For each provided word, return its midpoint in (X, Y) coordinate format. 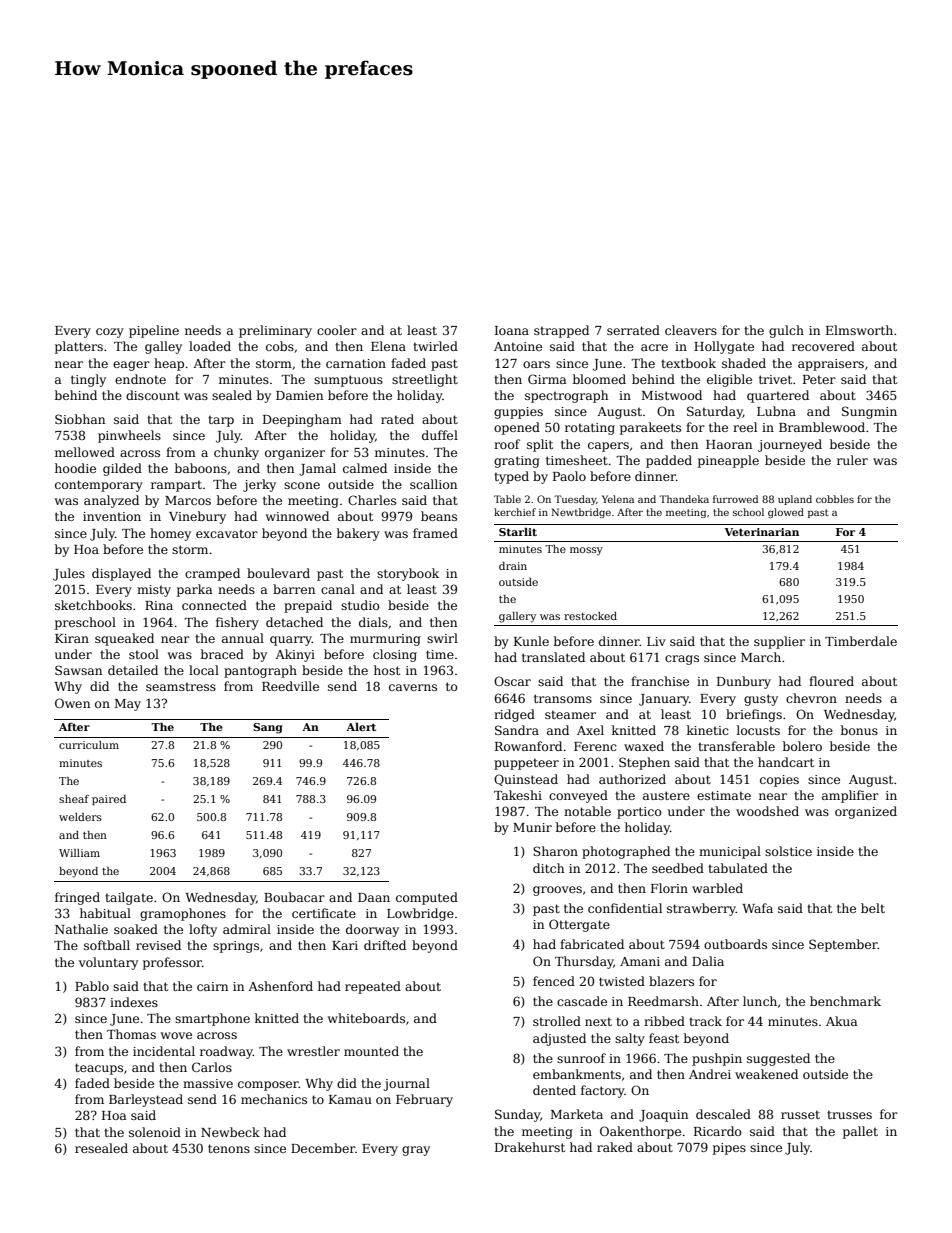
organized (866, 812)
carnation (356, 363)
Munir (532, 827)
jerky (259, 485)
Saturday (715, 412)
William (79, 853)
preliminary (275, 331)
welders (80, 817)
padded (669, 461)
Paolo (569, 476)
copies (779, 781)
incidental (164, 1051)
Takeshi (518, 795)
